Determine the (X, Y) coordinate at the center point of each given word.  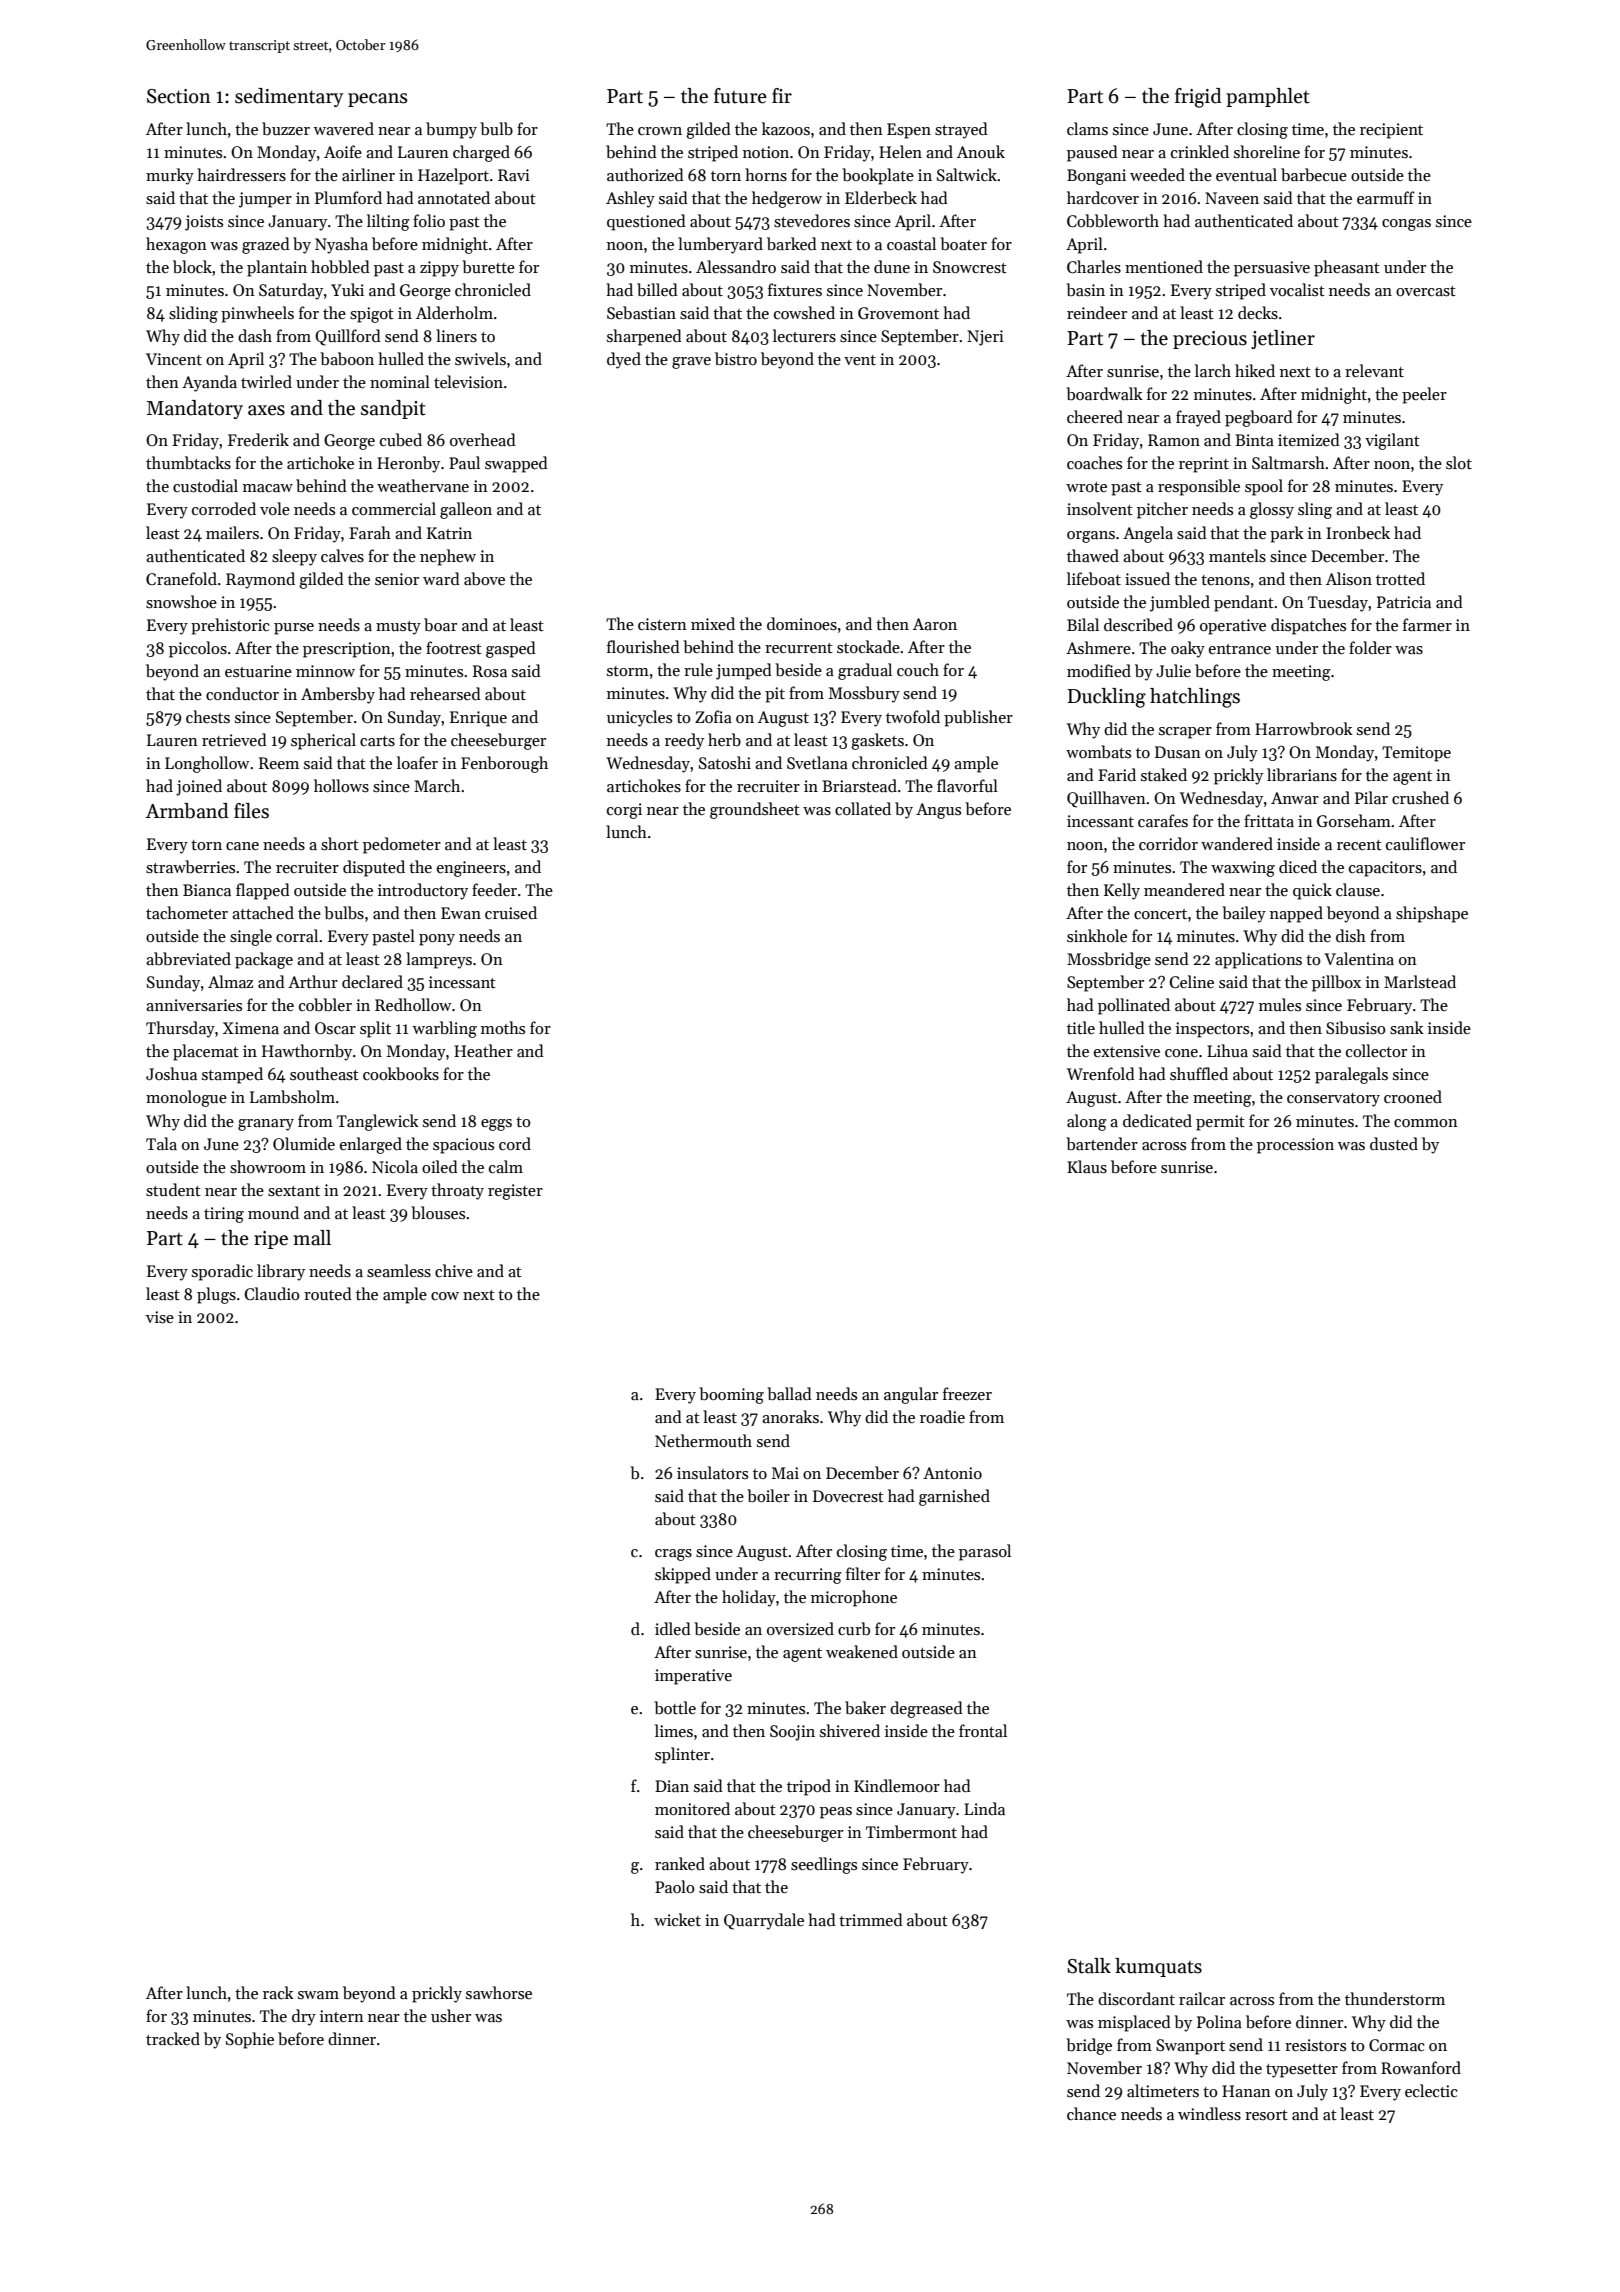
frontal (983, 1730)
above (484, 579)
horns (766, 175)
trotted (1400, 578)
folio (429, 220)
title (1081, 1027)
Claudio (272, 1294)
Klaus (1087, 1167)
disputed (374, 868)
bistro (736, 359)
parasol (985, 1552)
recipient (1391, 131)
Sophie (250, 2040)
